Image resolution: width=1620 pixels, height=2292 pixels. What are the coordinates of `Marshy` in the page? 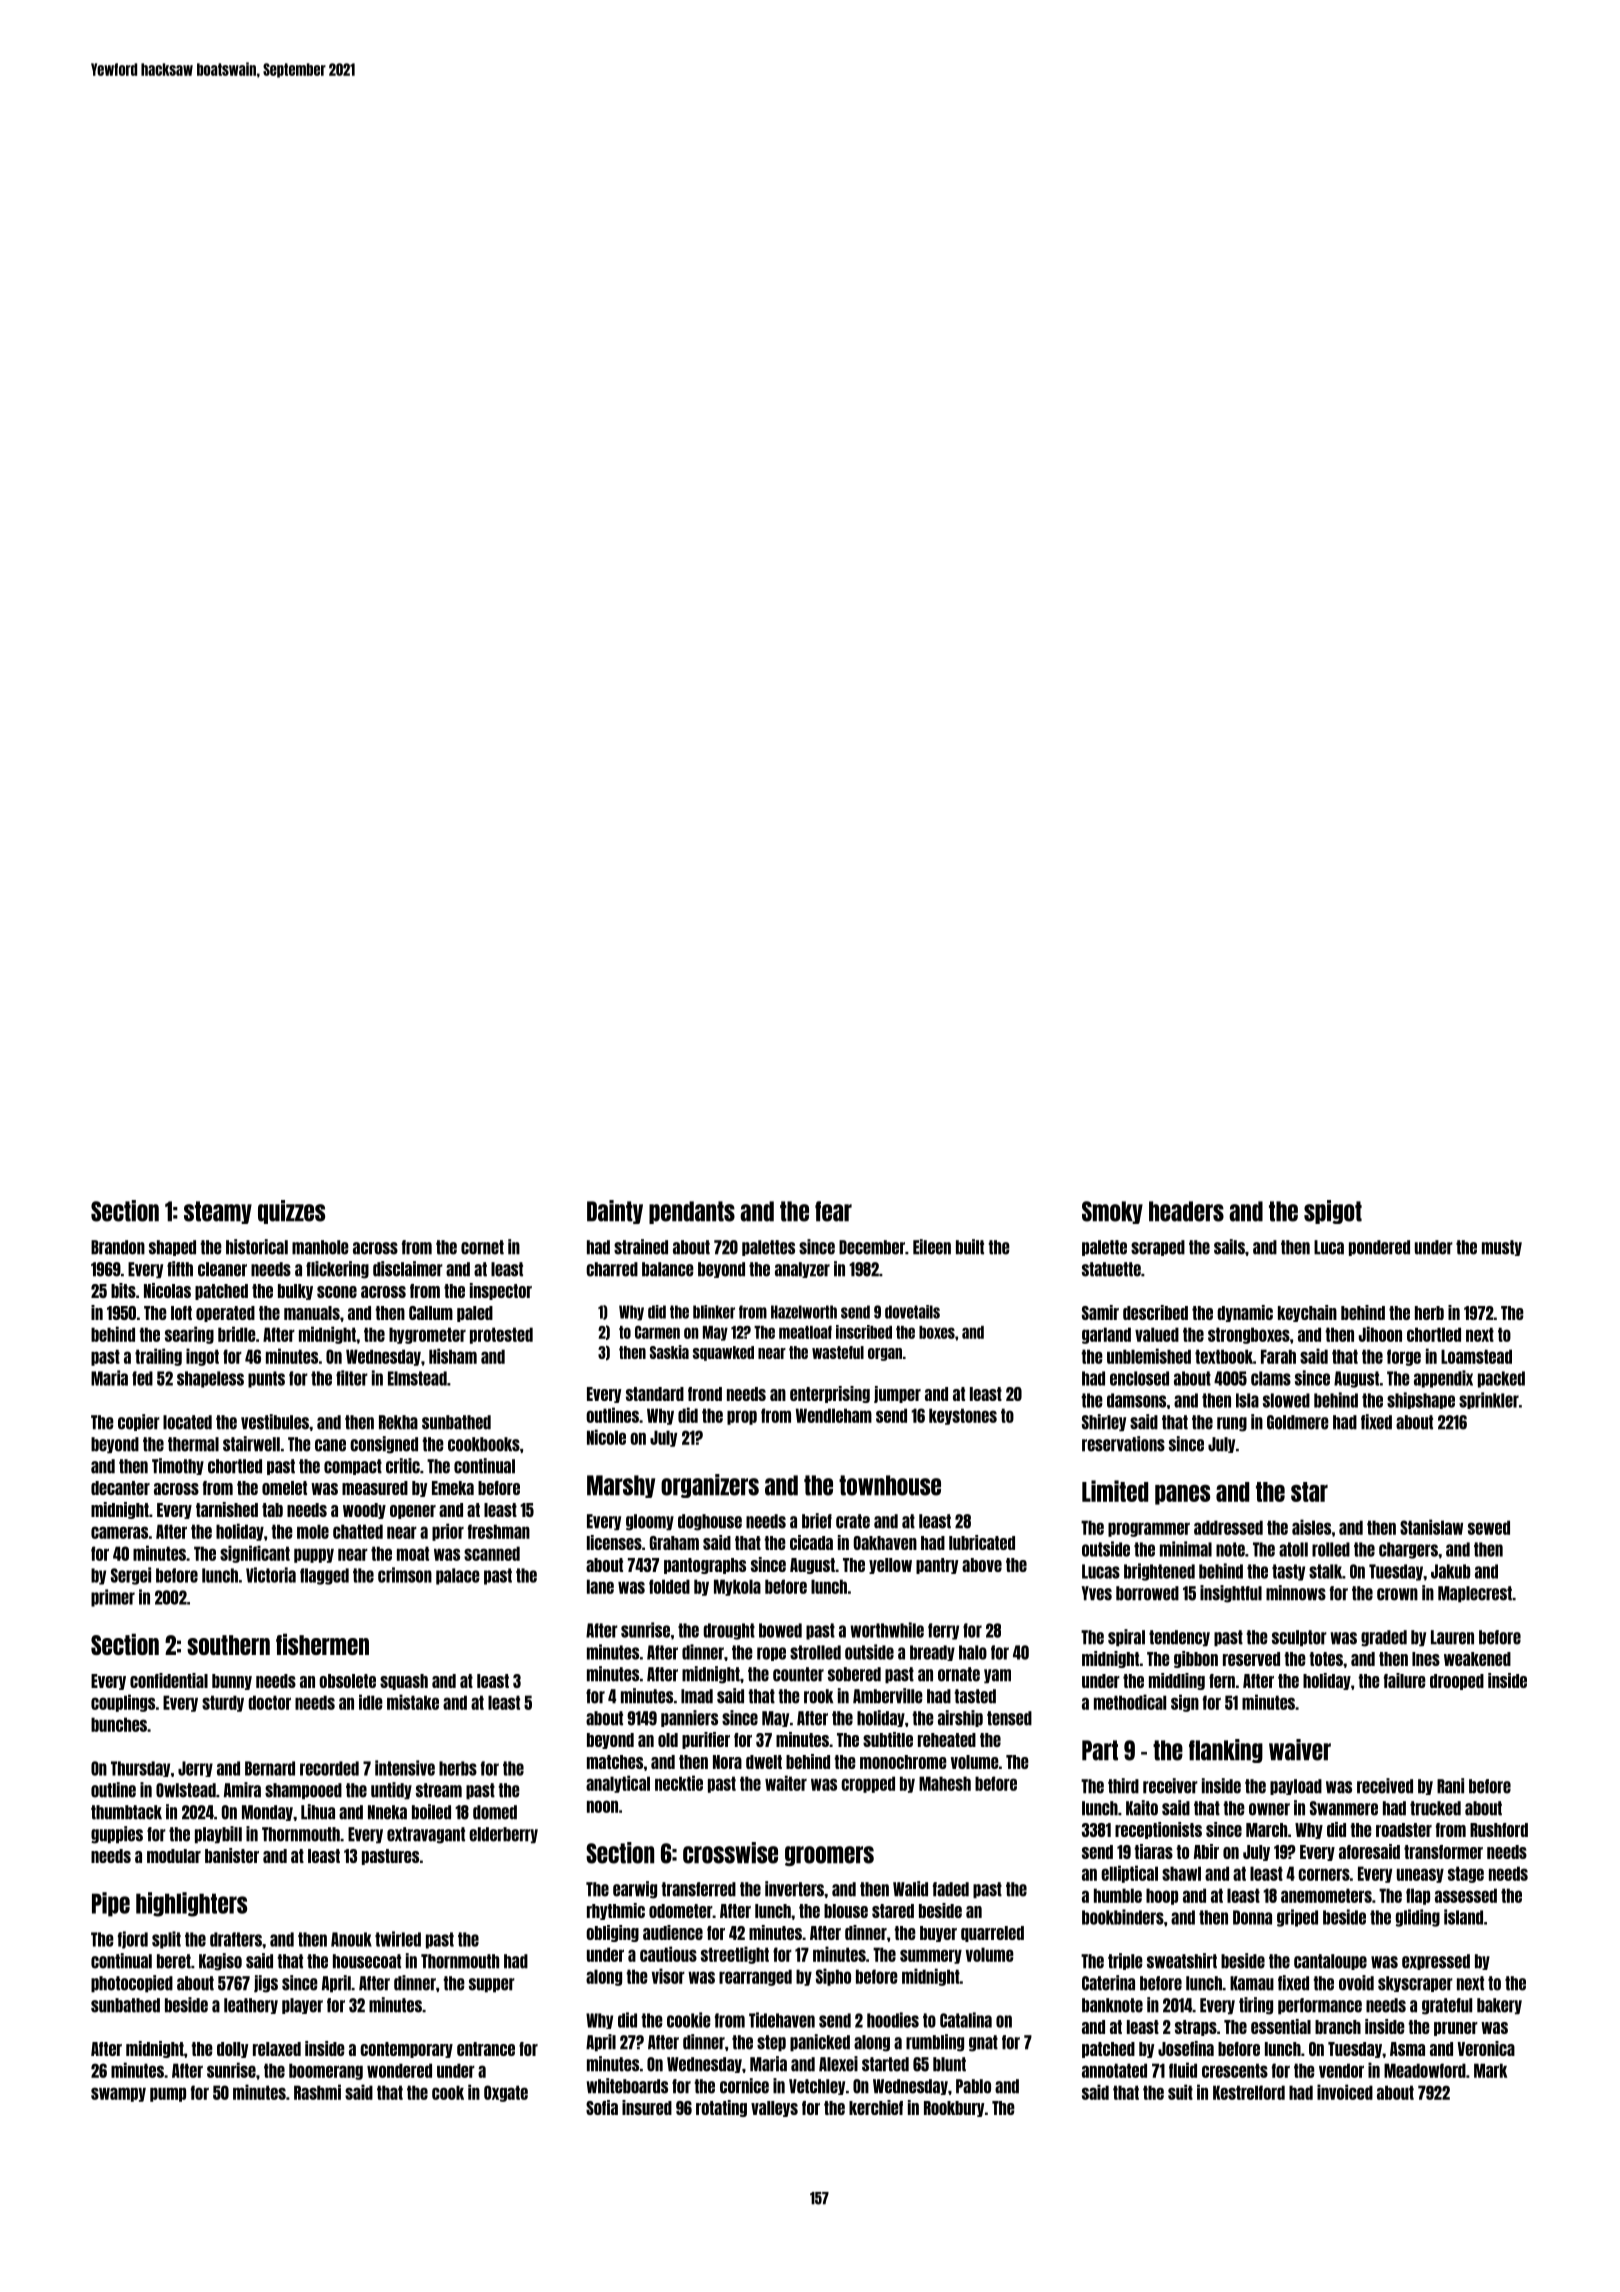 It's located at (621, 1486).
